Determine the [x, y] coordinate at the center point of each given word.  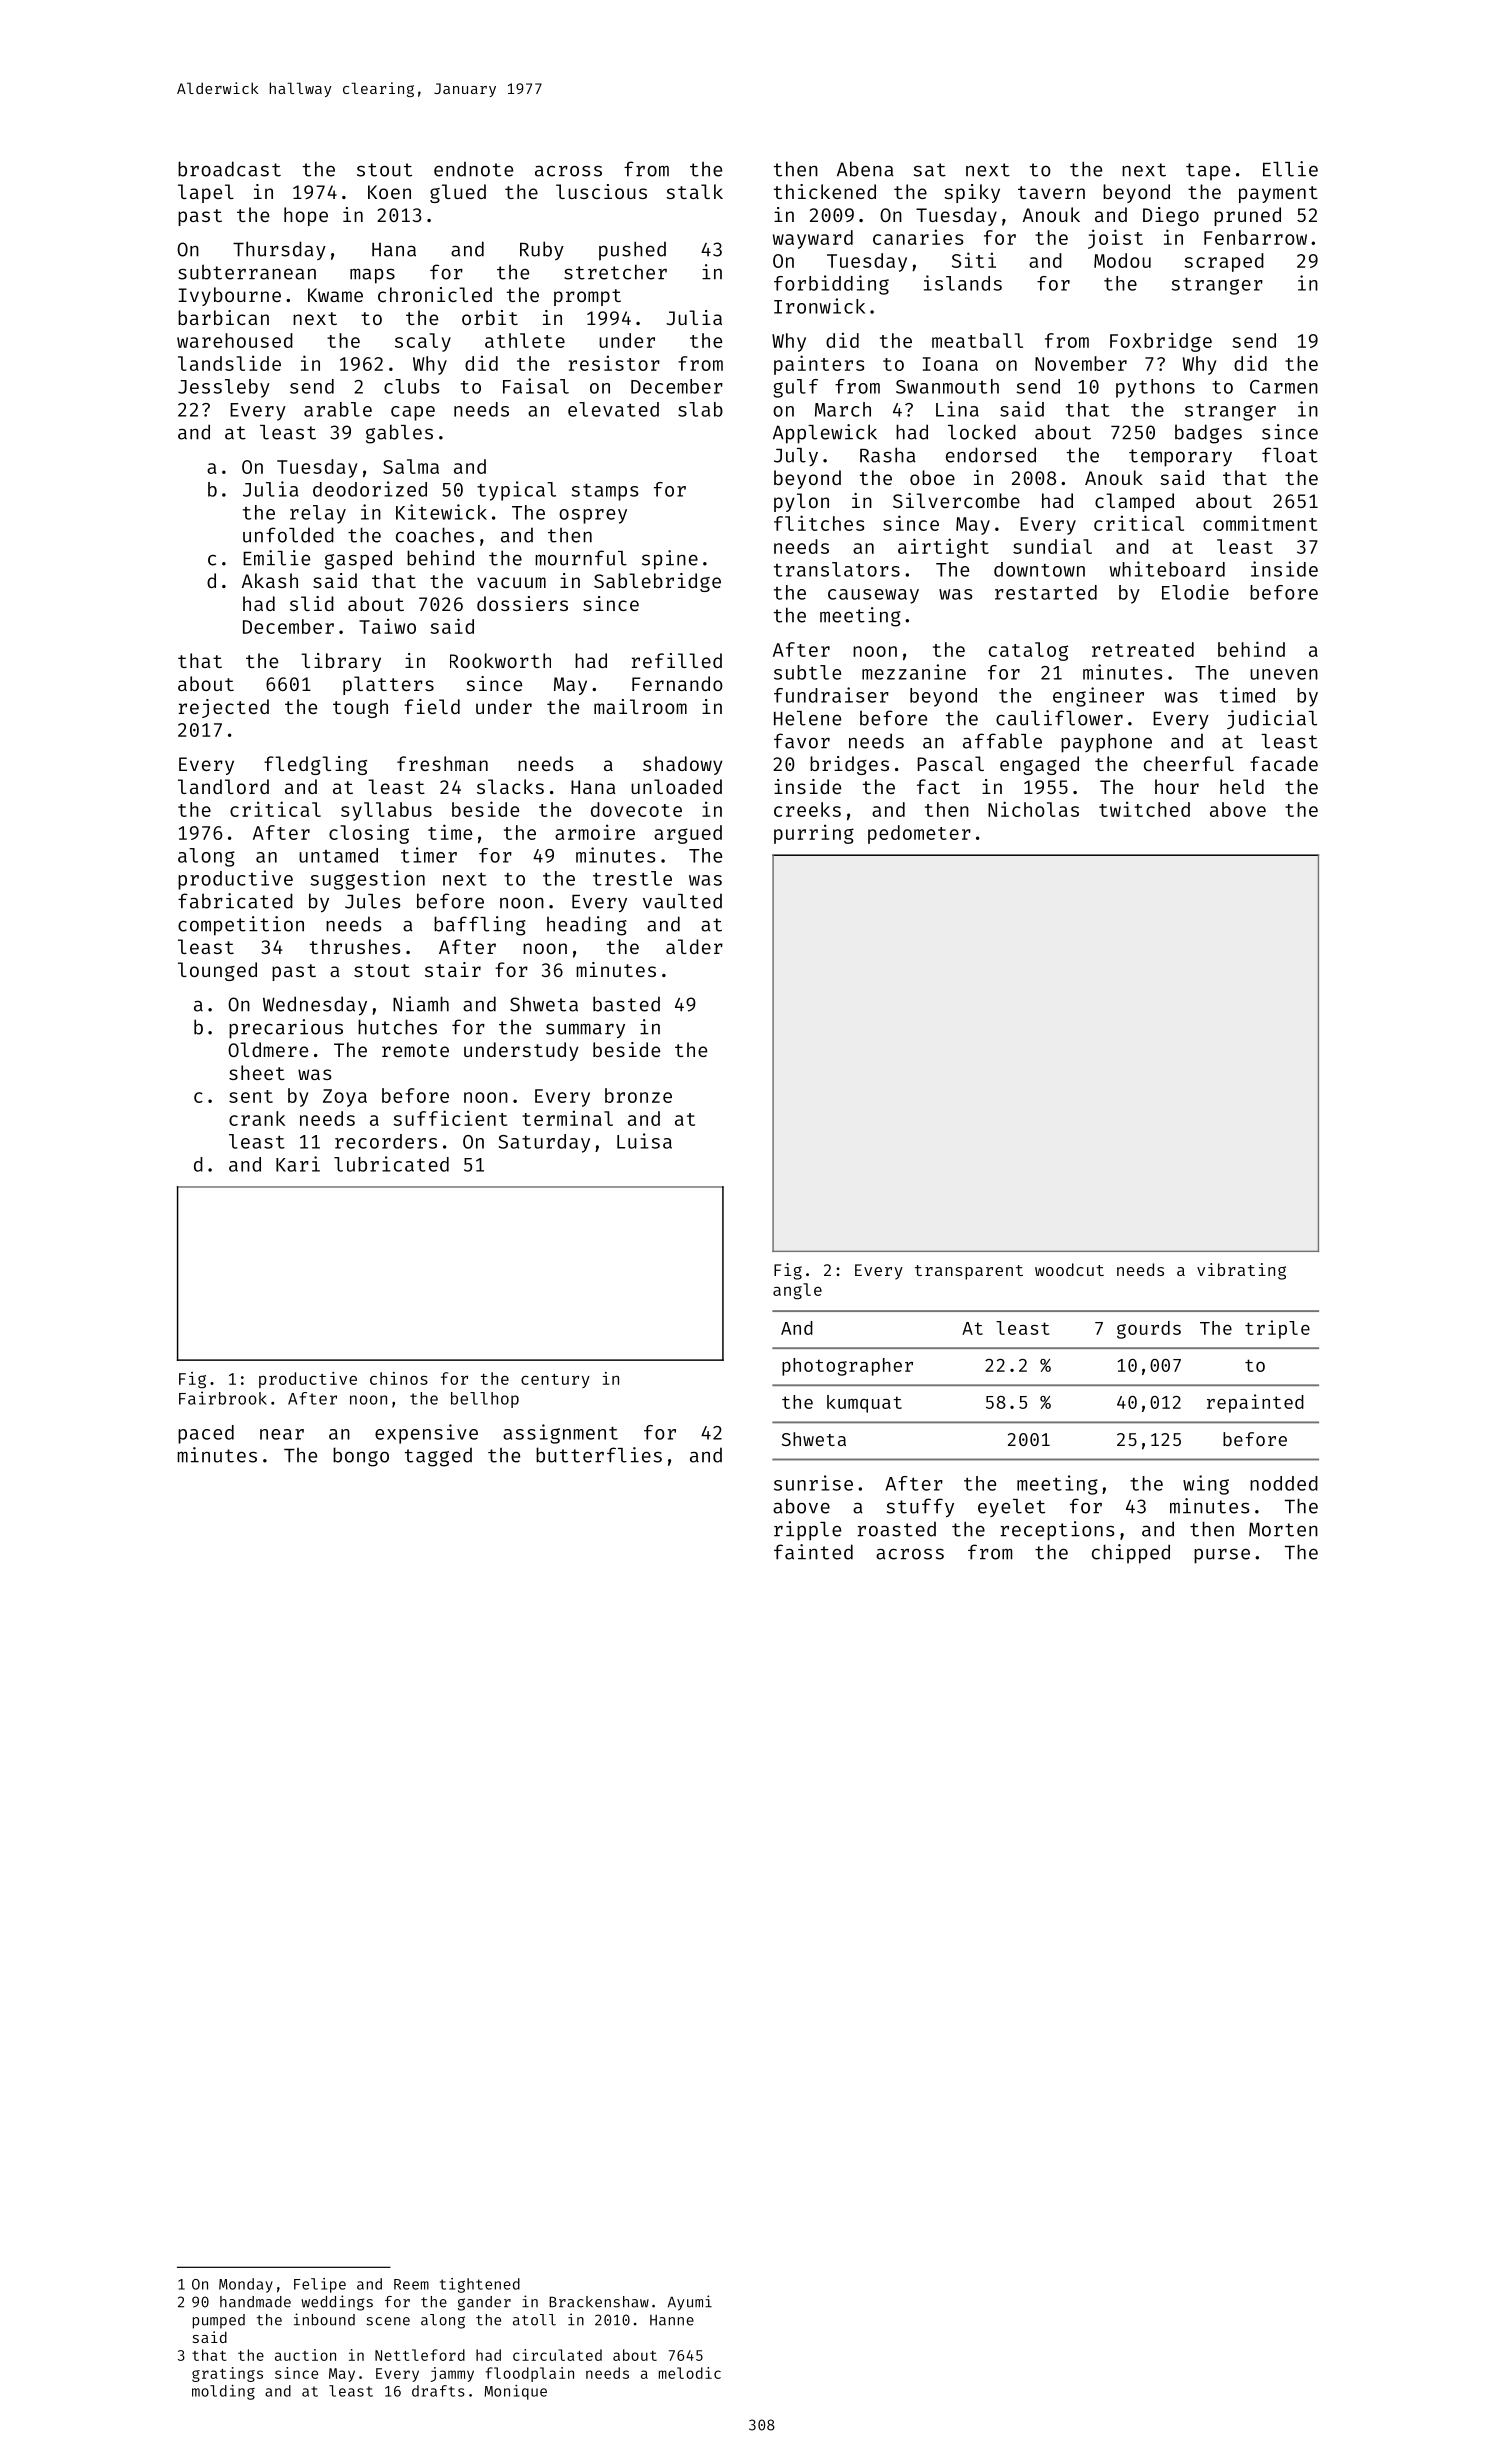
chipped [1131, 1554]
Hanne [672, 2320]
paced [206, 1434]
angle [797, 1291]
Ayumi [690, 2303]
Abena [865, 169]
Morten [1283, 1530]
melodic [690, 2373]
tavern [1051, 192]
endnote [473, 169]
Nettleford [420, 2355]
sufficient [450, 1118]
